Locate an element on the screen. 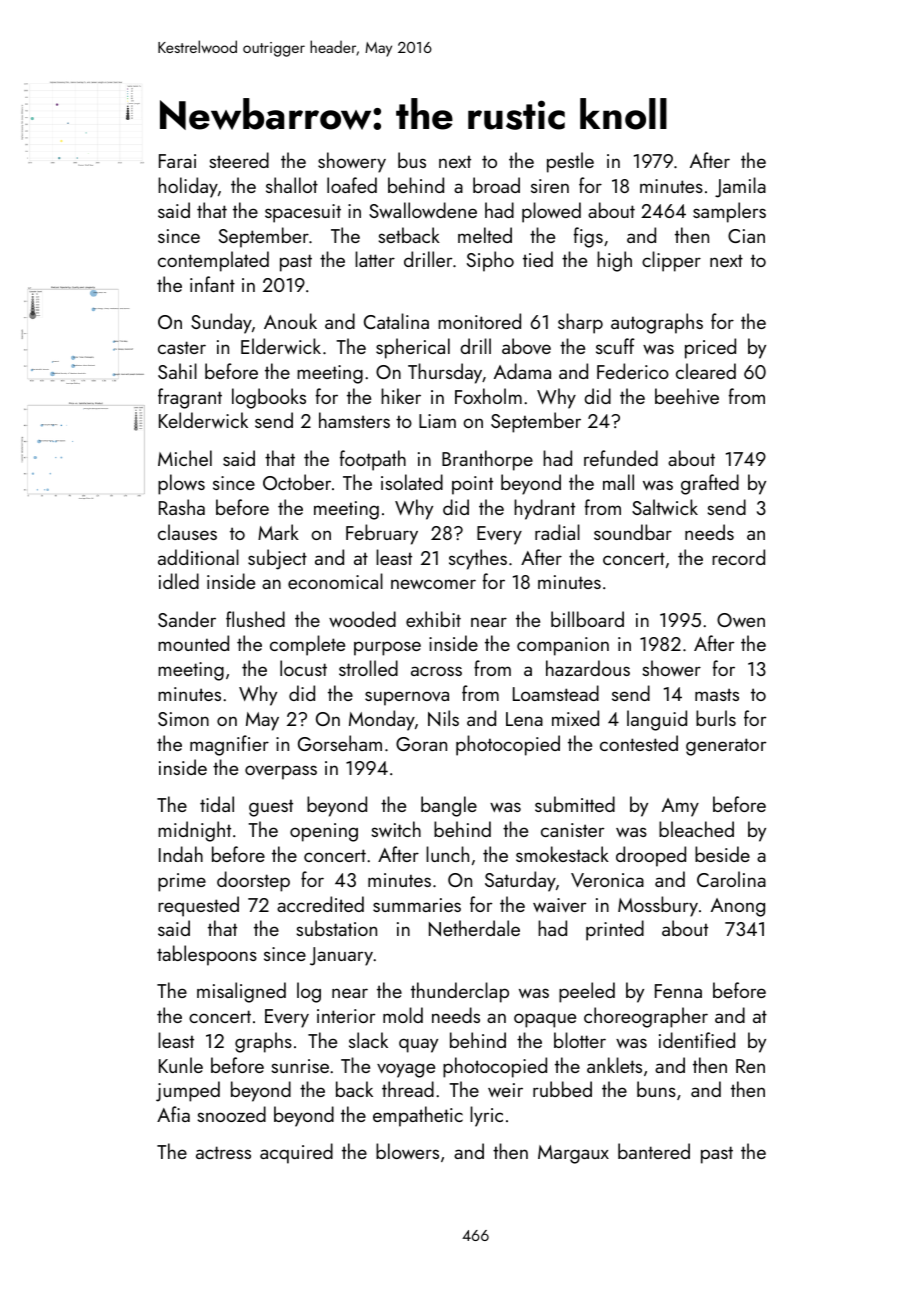 The width and height of the screenshot is (924, 1311). identified is located at coordinates (697, 1040).
